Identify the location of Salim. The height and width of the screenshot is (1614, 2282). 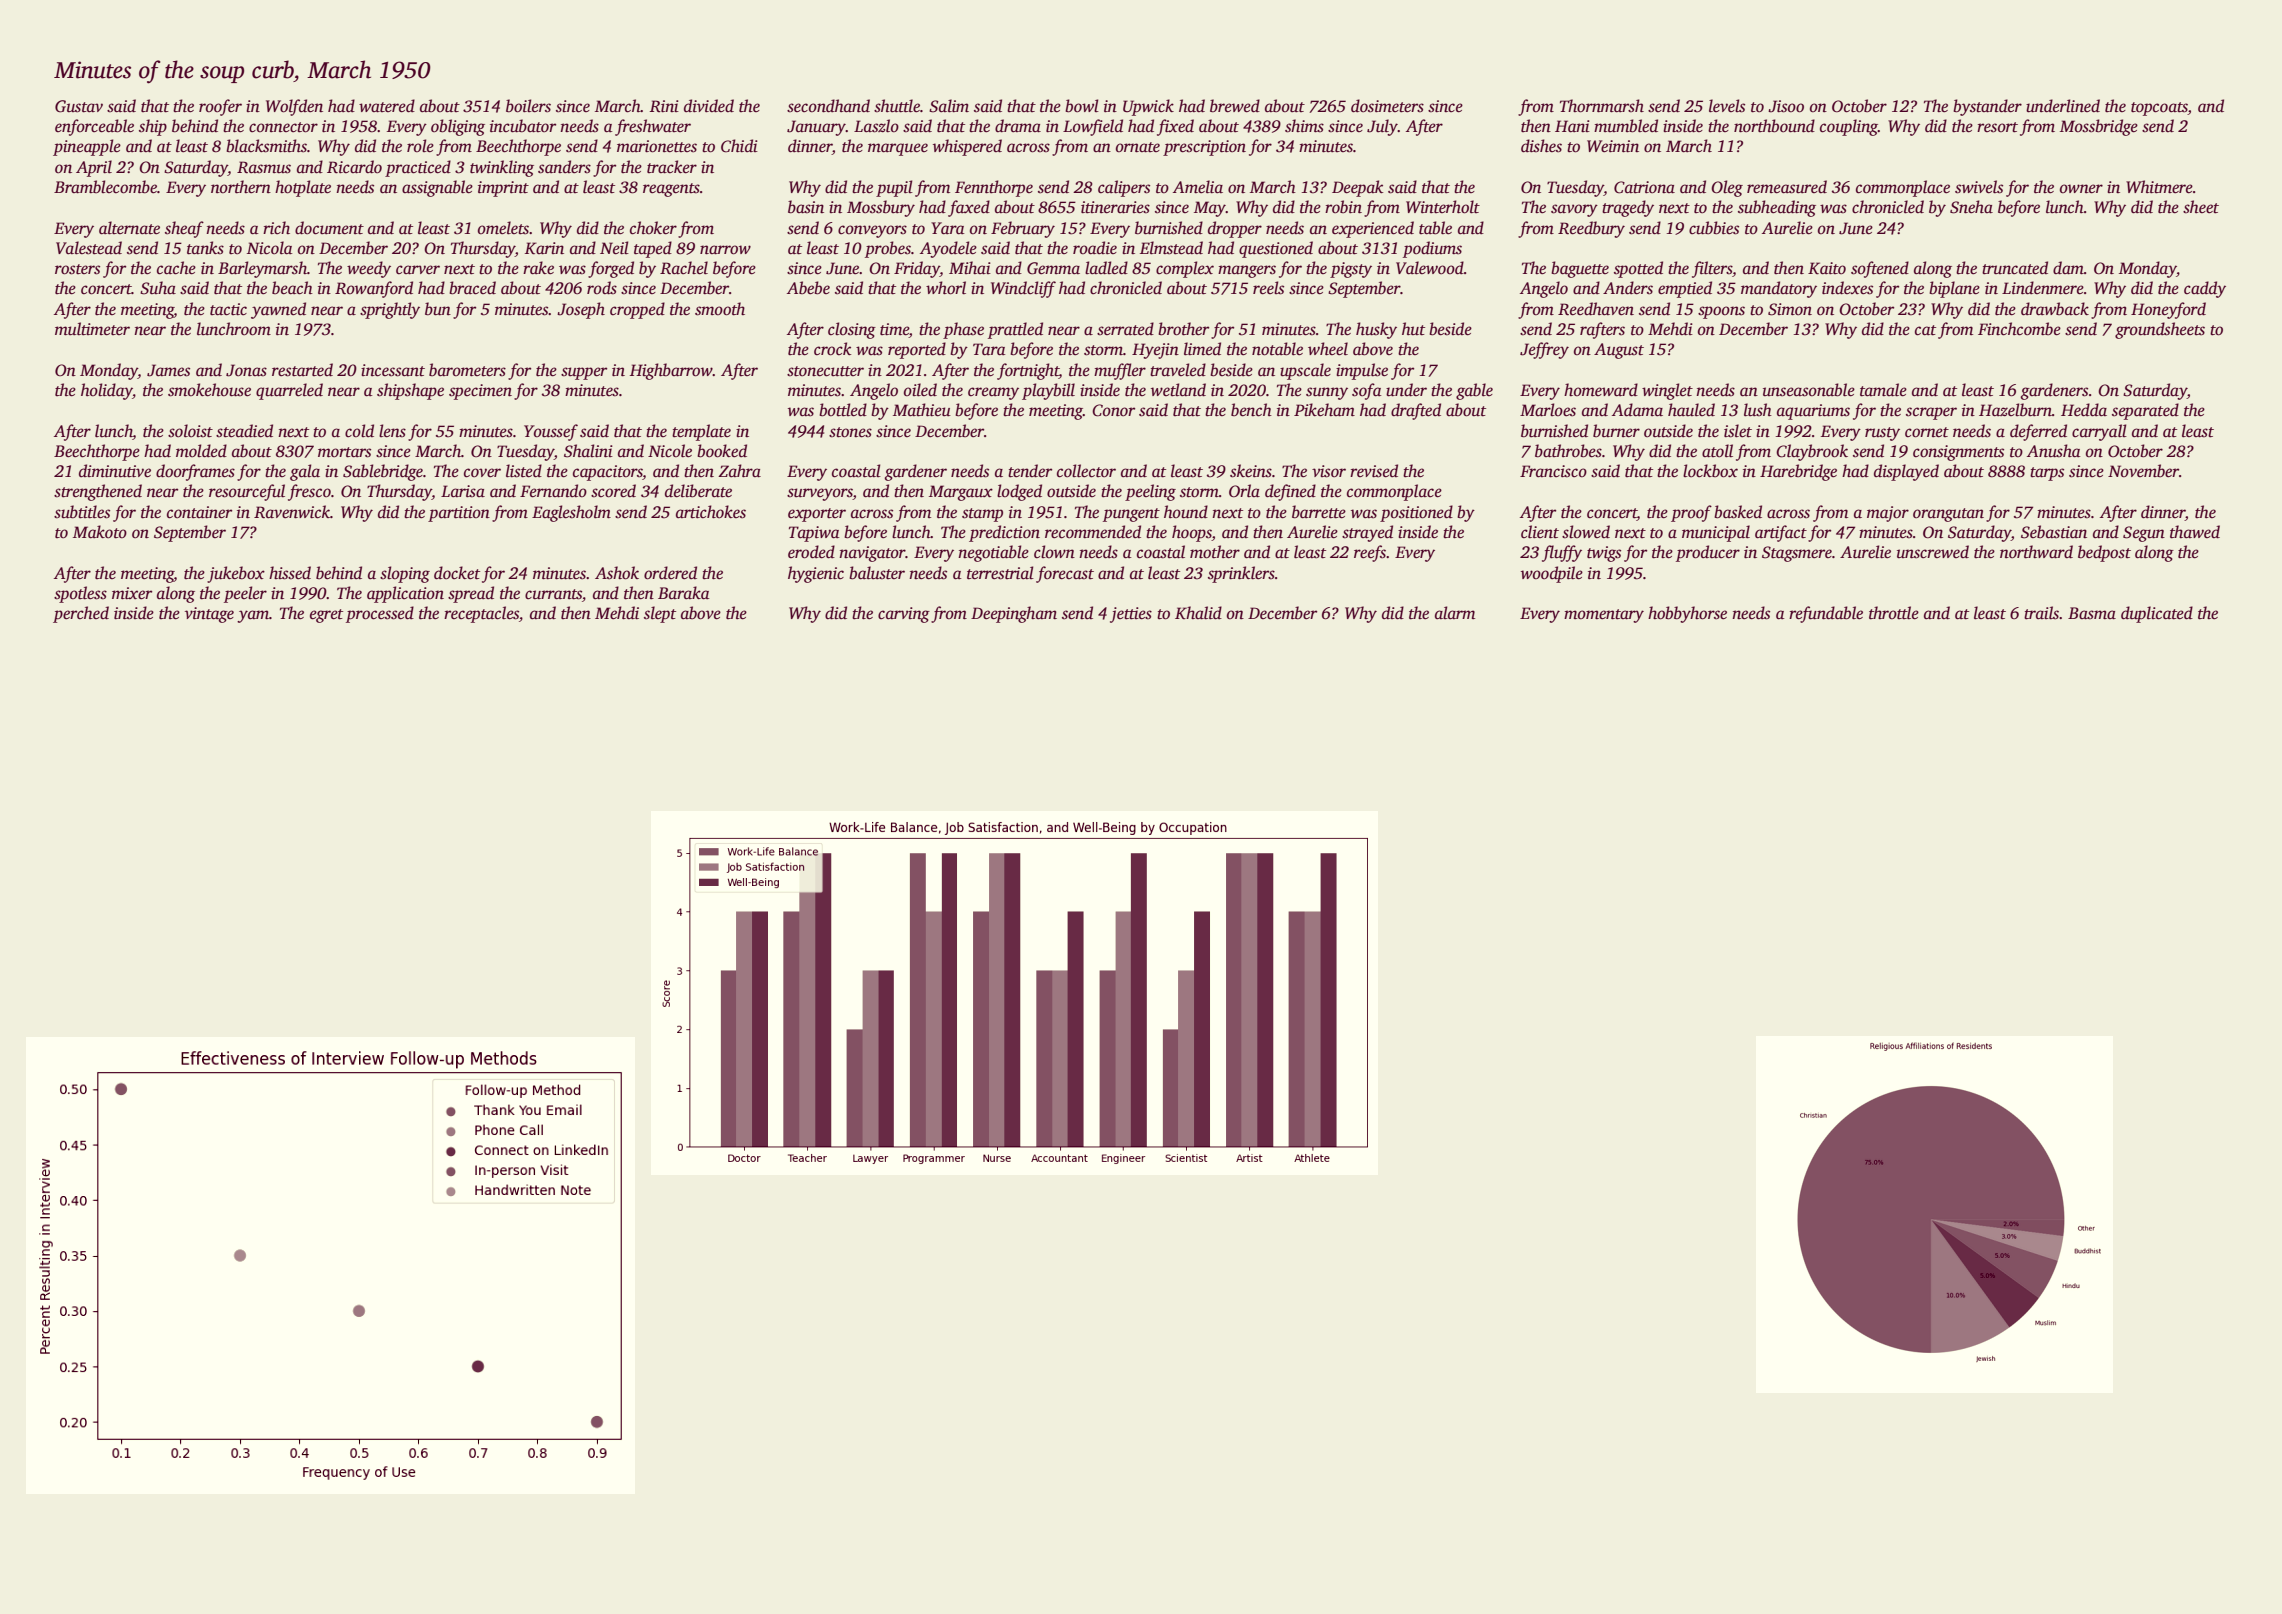
(949, 106).
